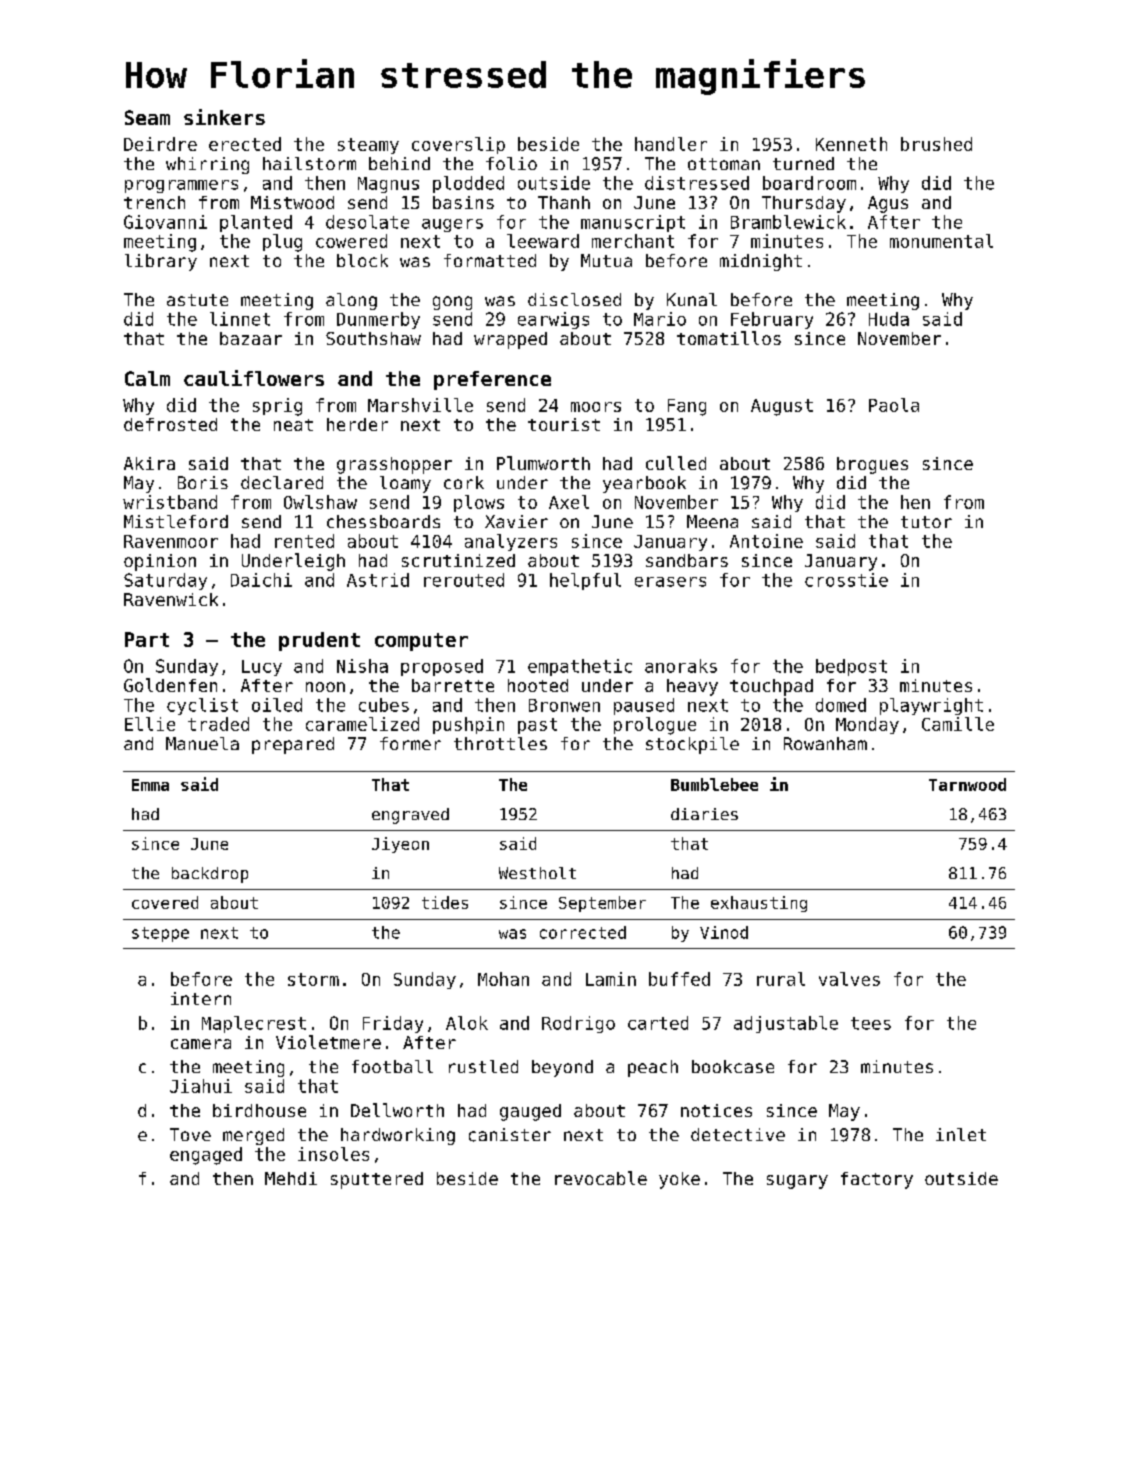 This image has height=1472, width=1138. Describe the element at coordinates (961, 1134) in the image. I see `inlet` at that location.
